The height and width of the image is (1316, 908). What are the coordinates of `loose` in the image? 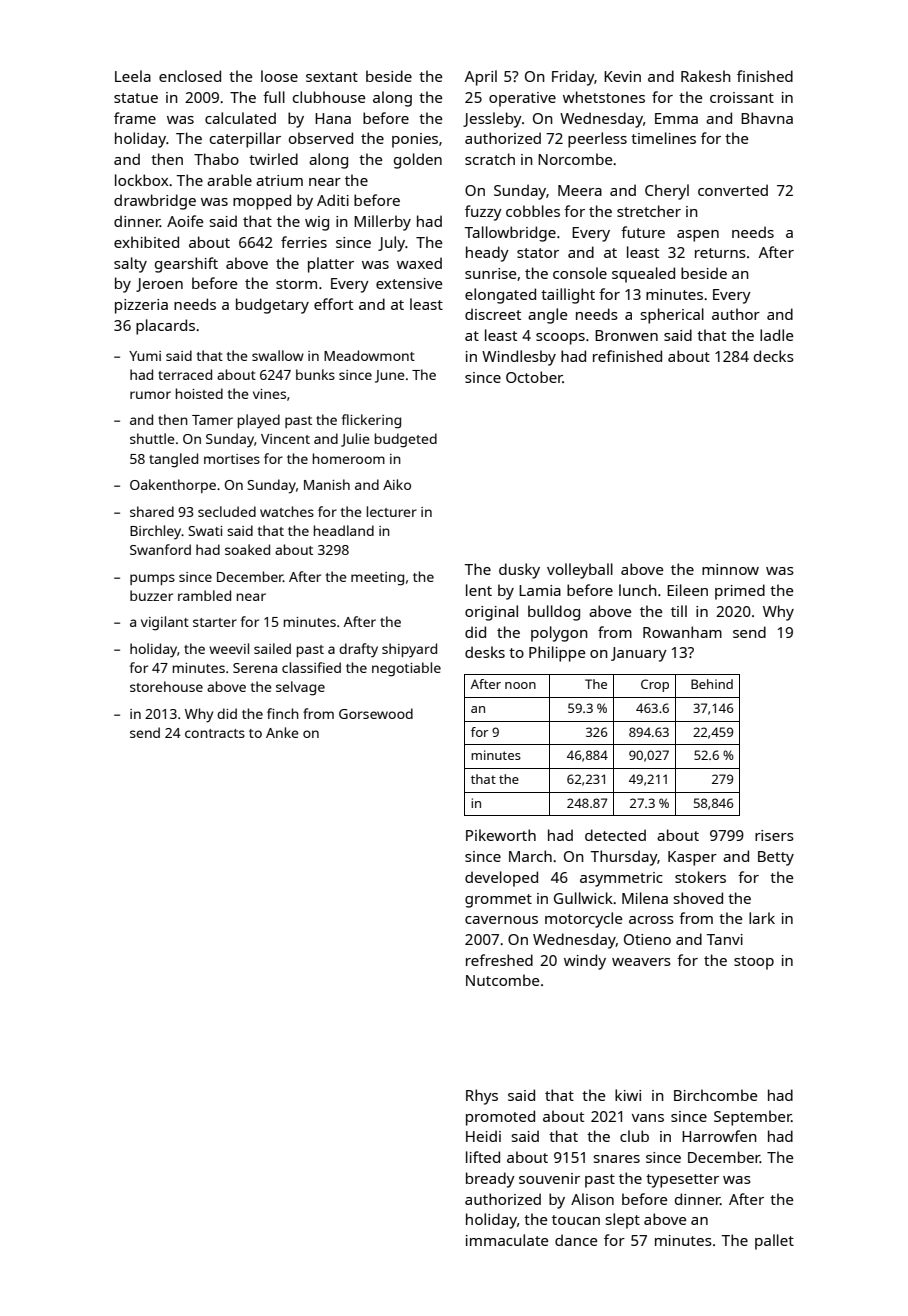 It's located at (279, 76).
